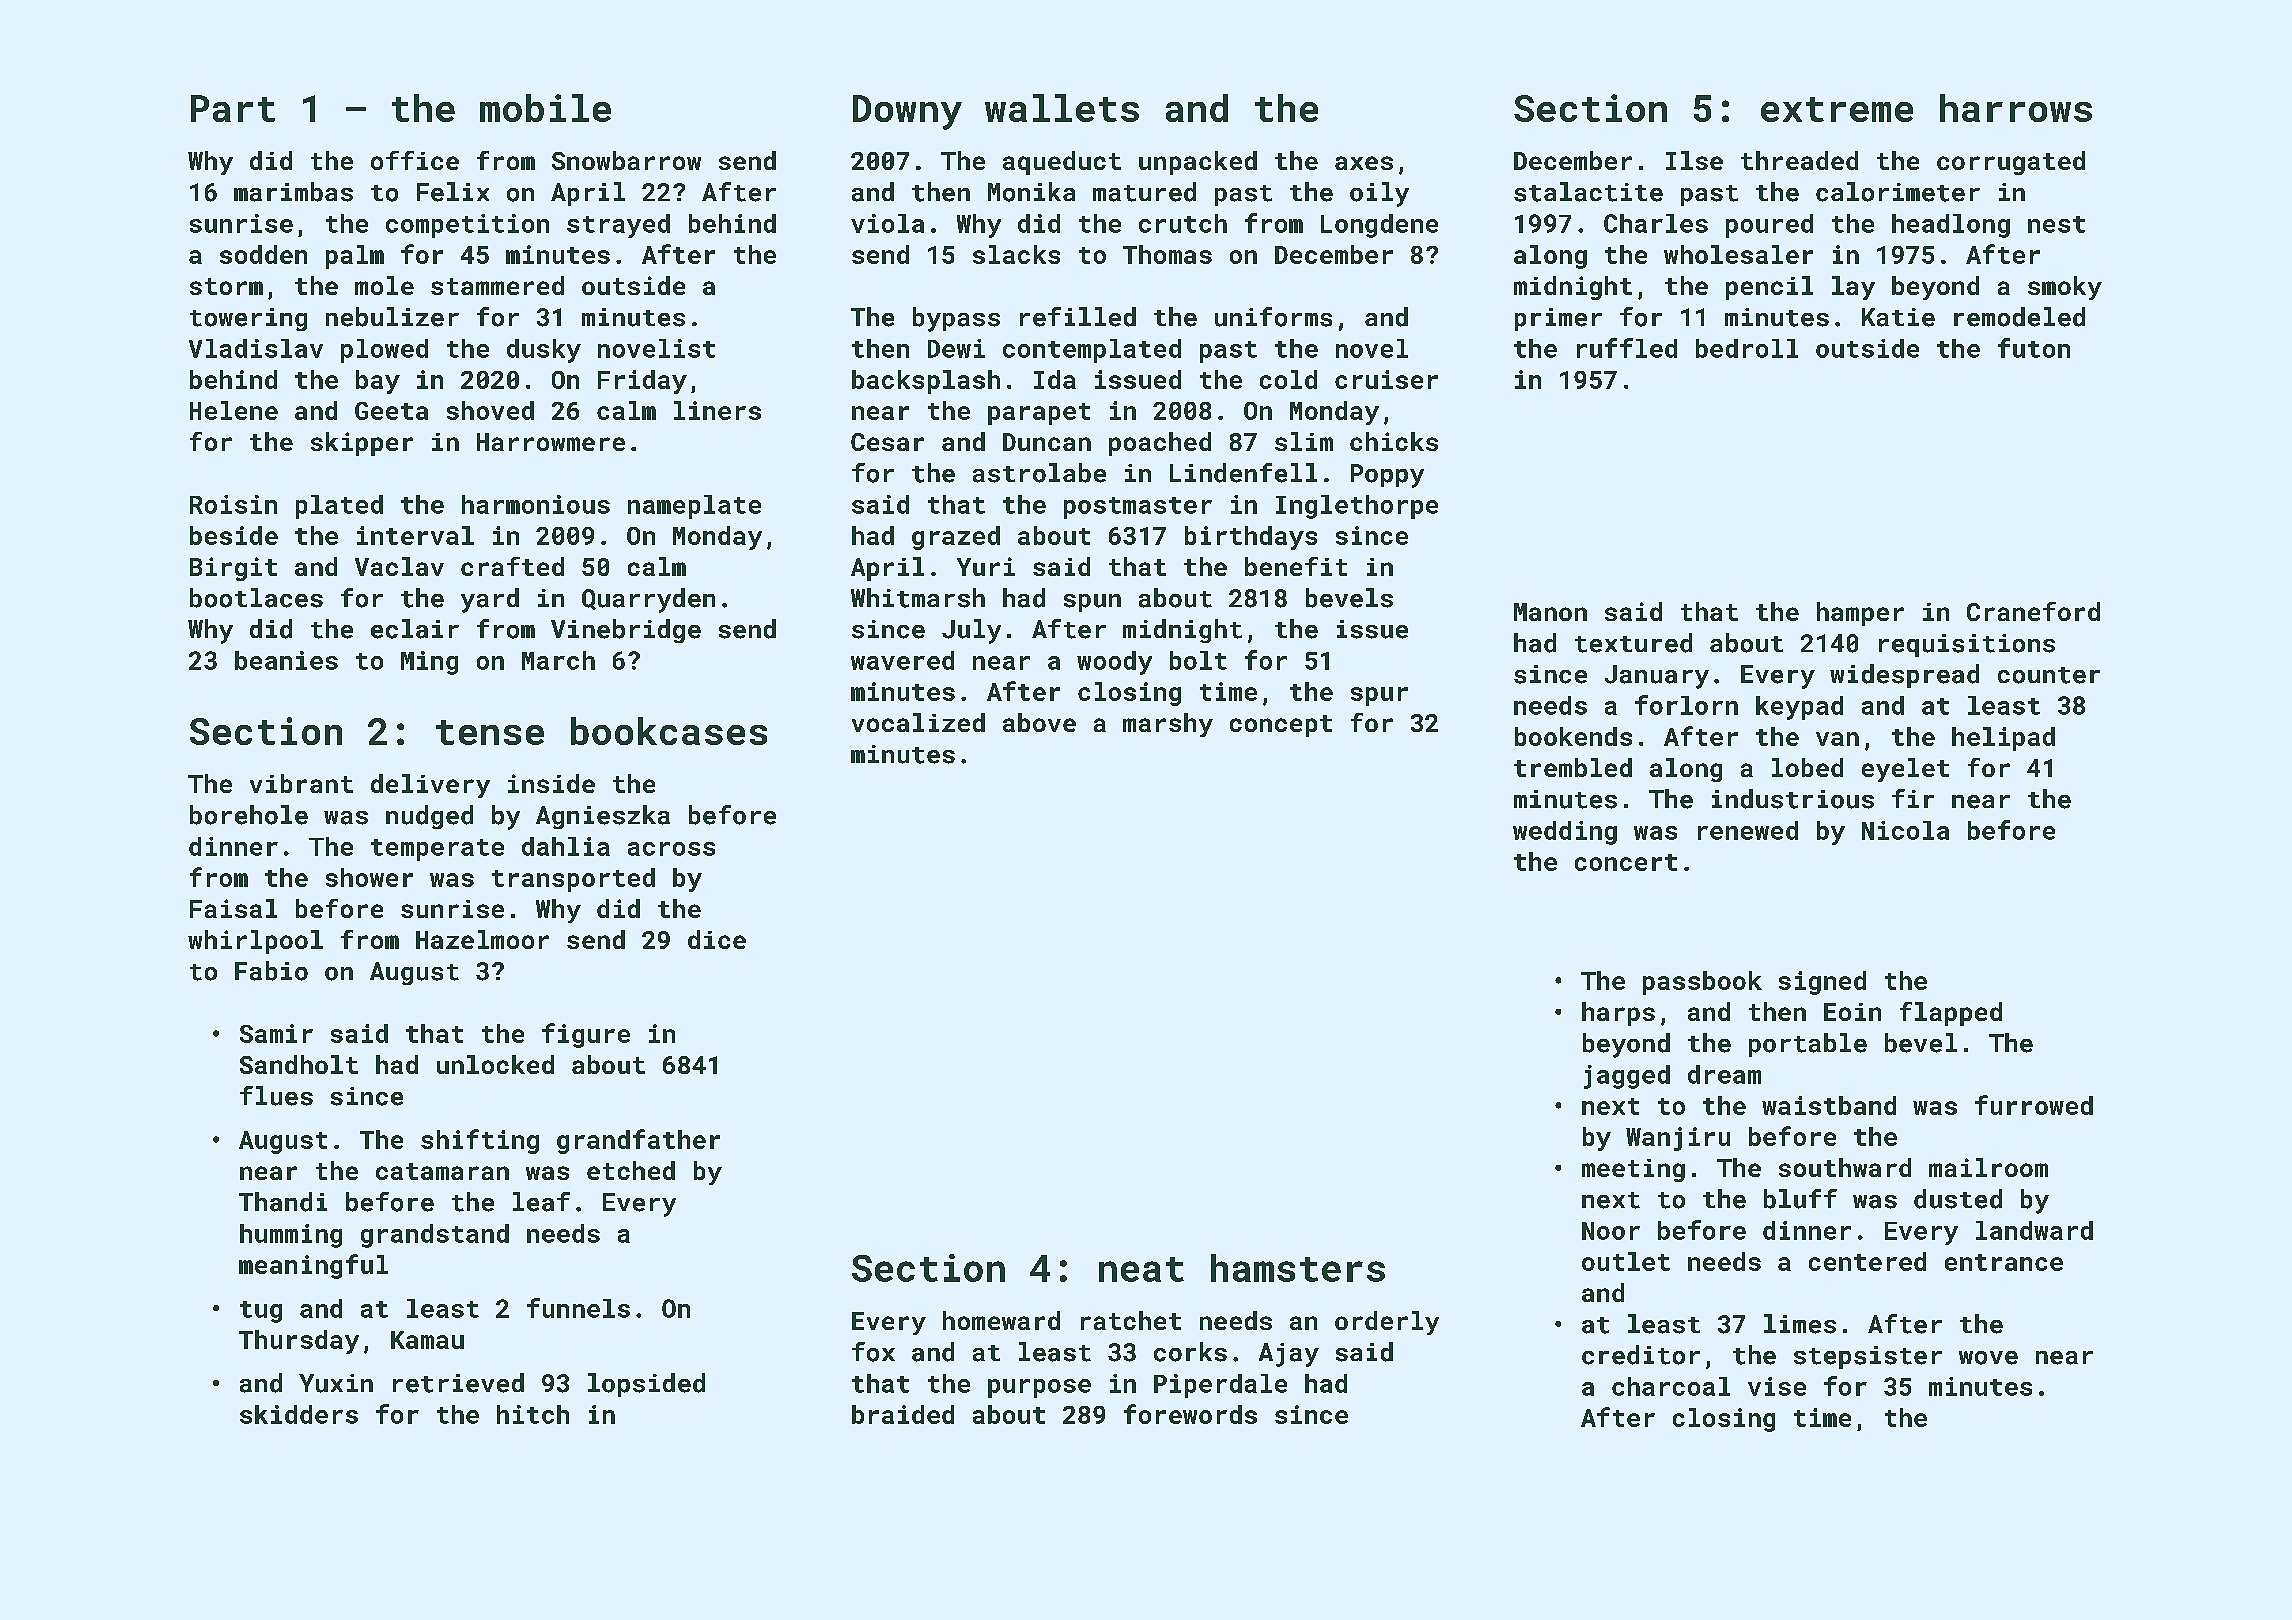 This page has height=1620, width=2292. What do you see at coordinates (533, 1414) in the page?
I see `hitch` at bounding box center [533, 1414].
